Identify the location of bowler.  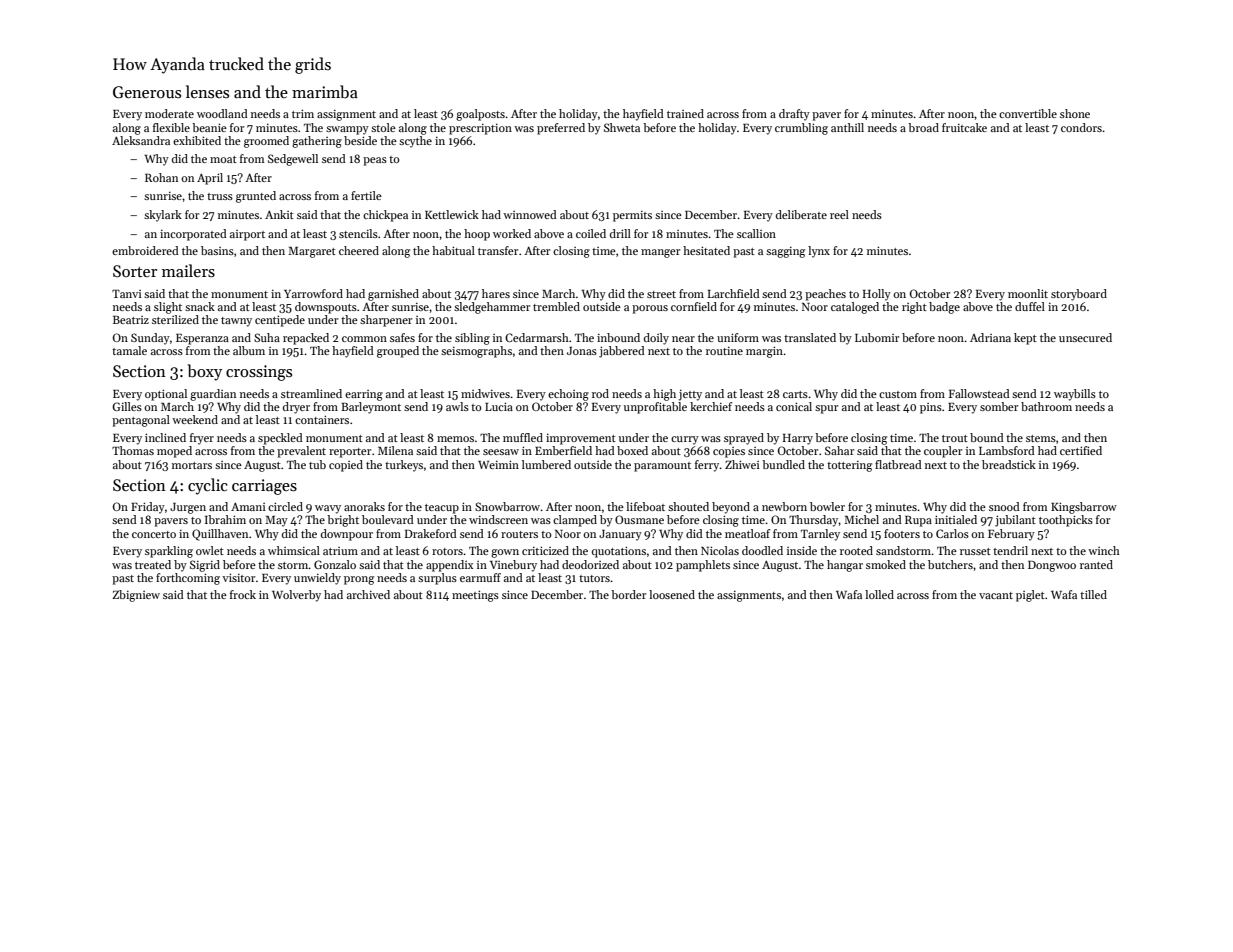
(827, 506).
